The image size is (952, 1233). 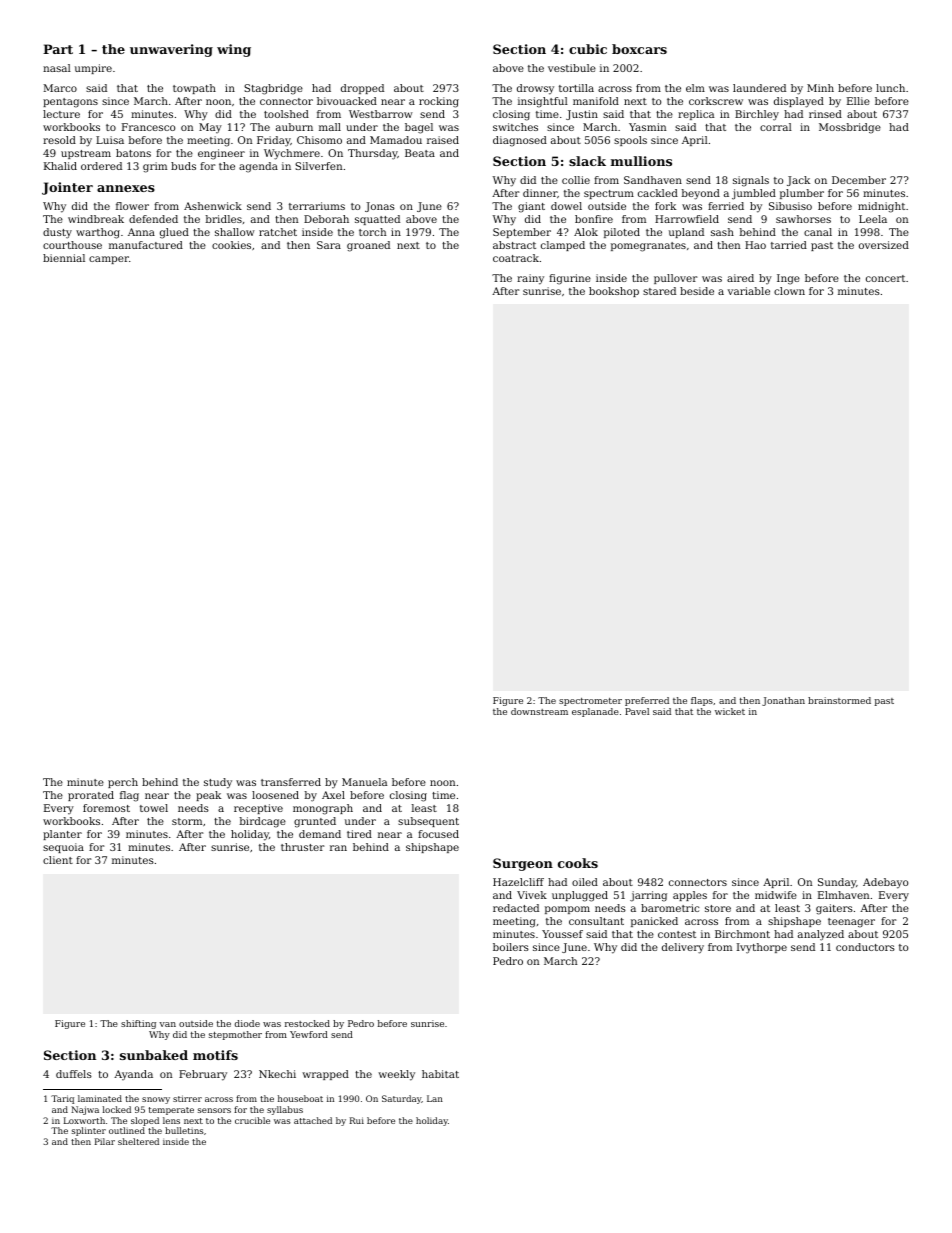 I want to click on Marco, so click(x=60, y=88).
